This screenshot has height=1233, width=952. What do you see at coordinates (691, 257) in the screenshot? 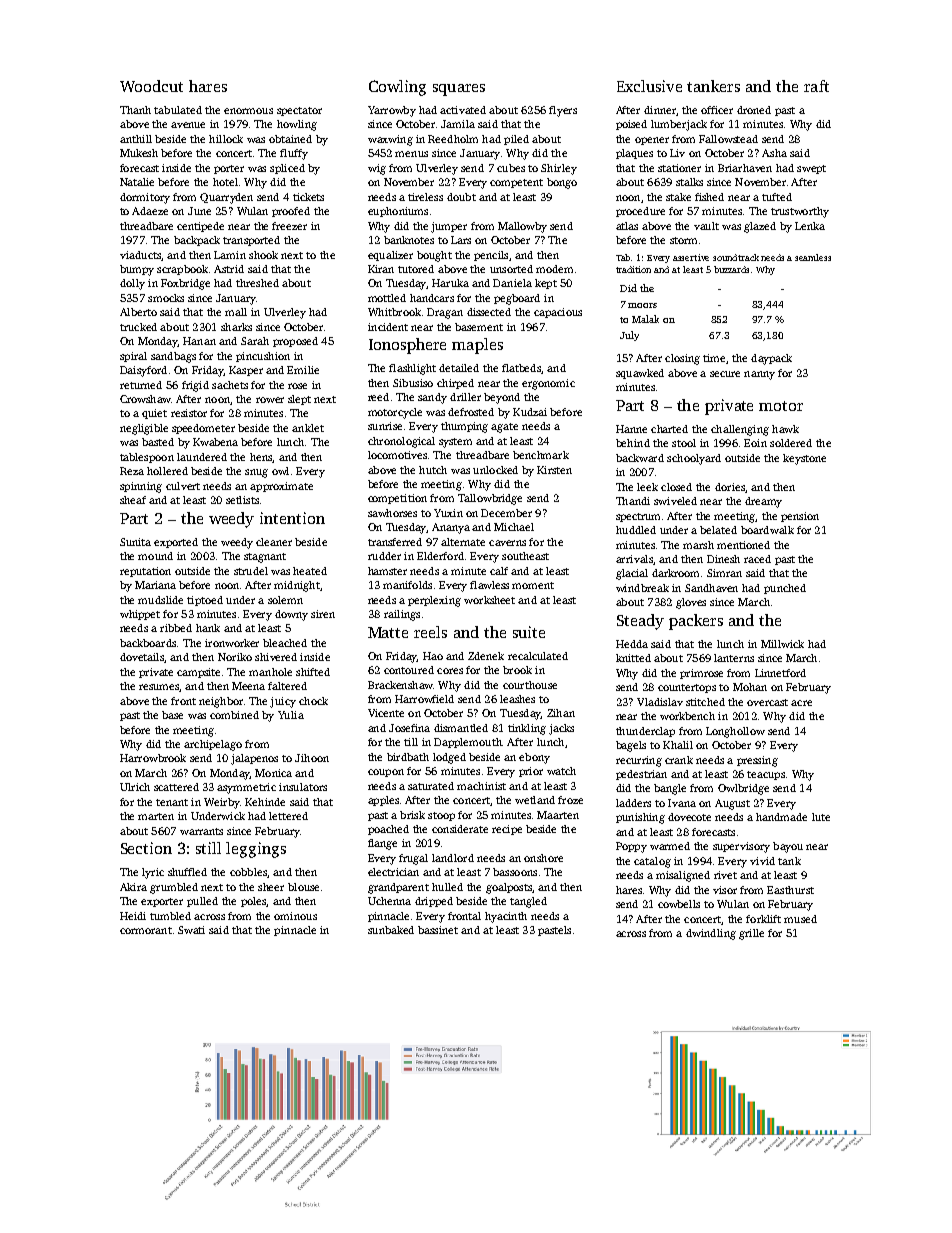
I see `assertive` at bounding box center [691, 257].
